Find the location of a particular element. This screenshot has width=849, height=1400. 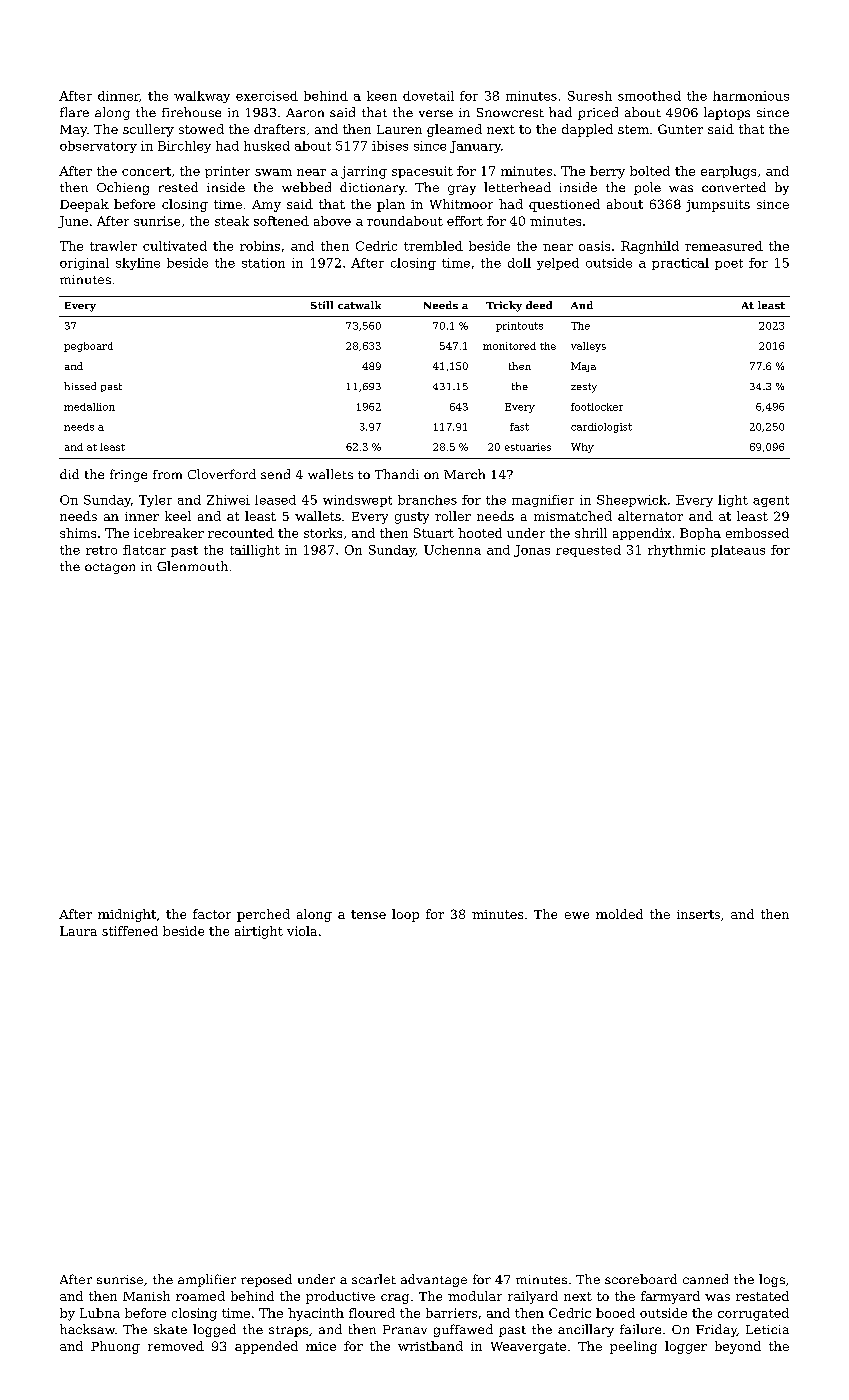

perched is located at coordinates (263, 915).
